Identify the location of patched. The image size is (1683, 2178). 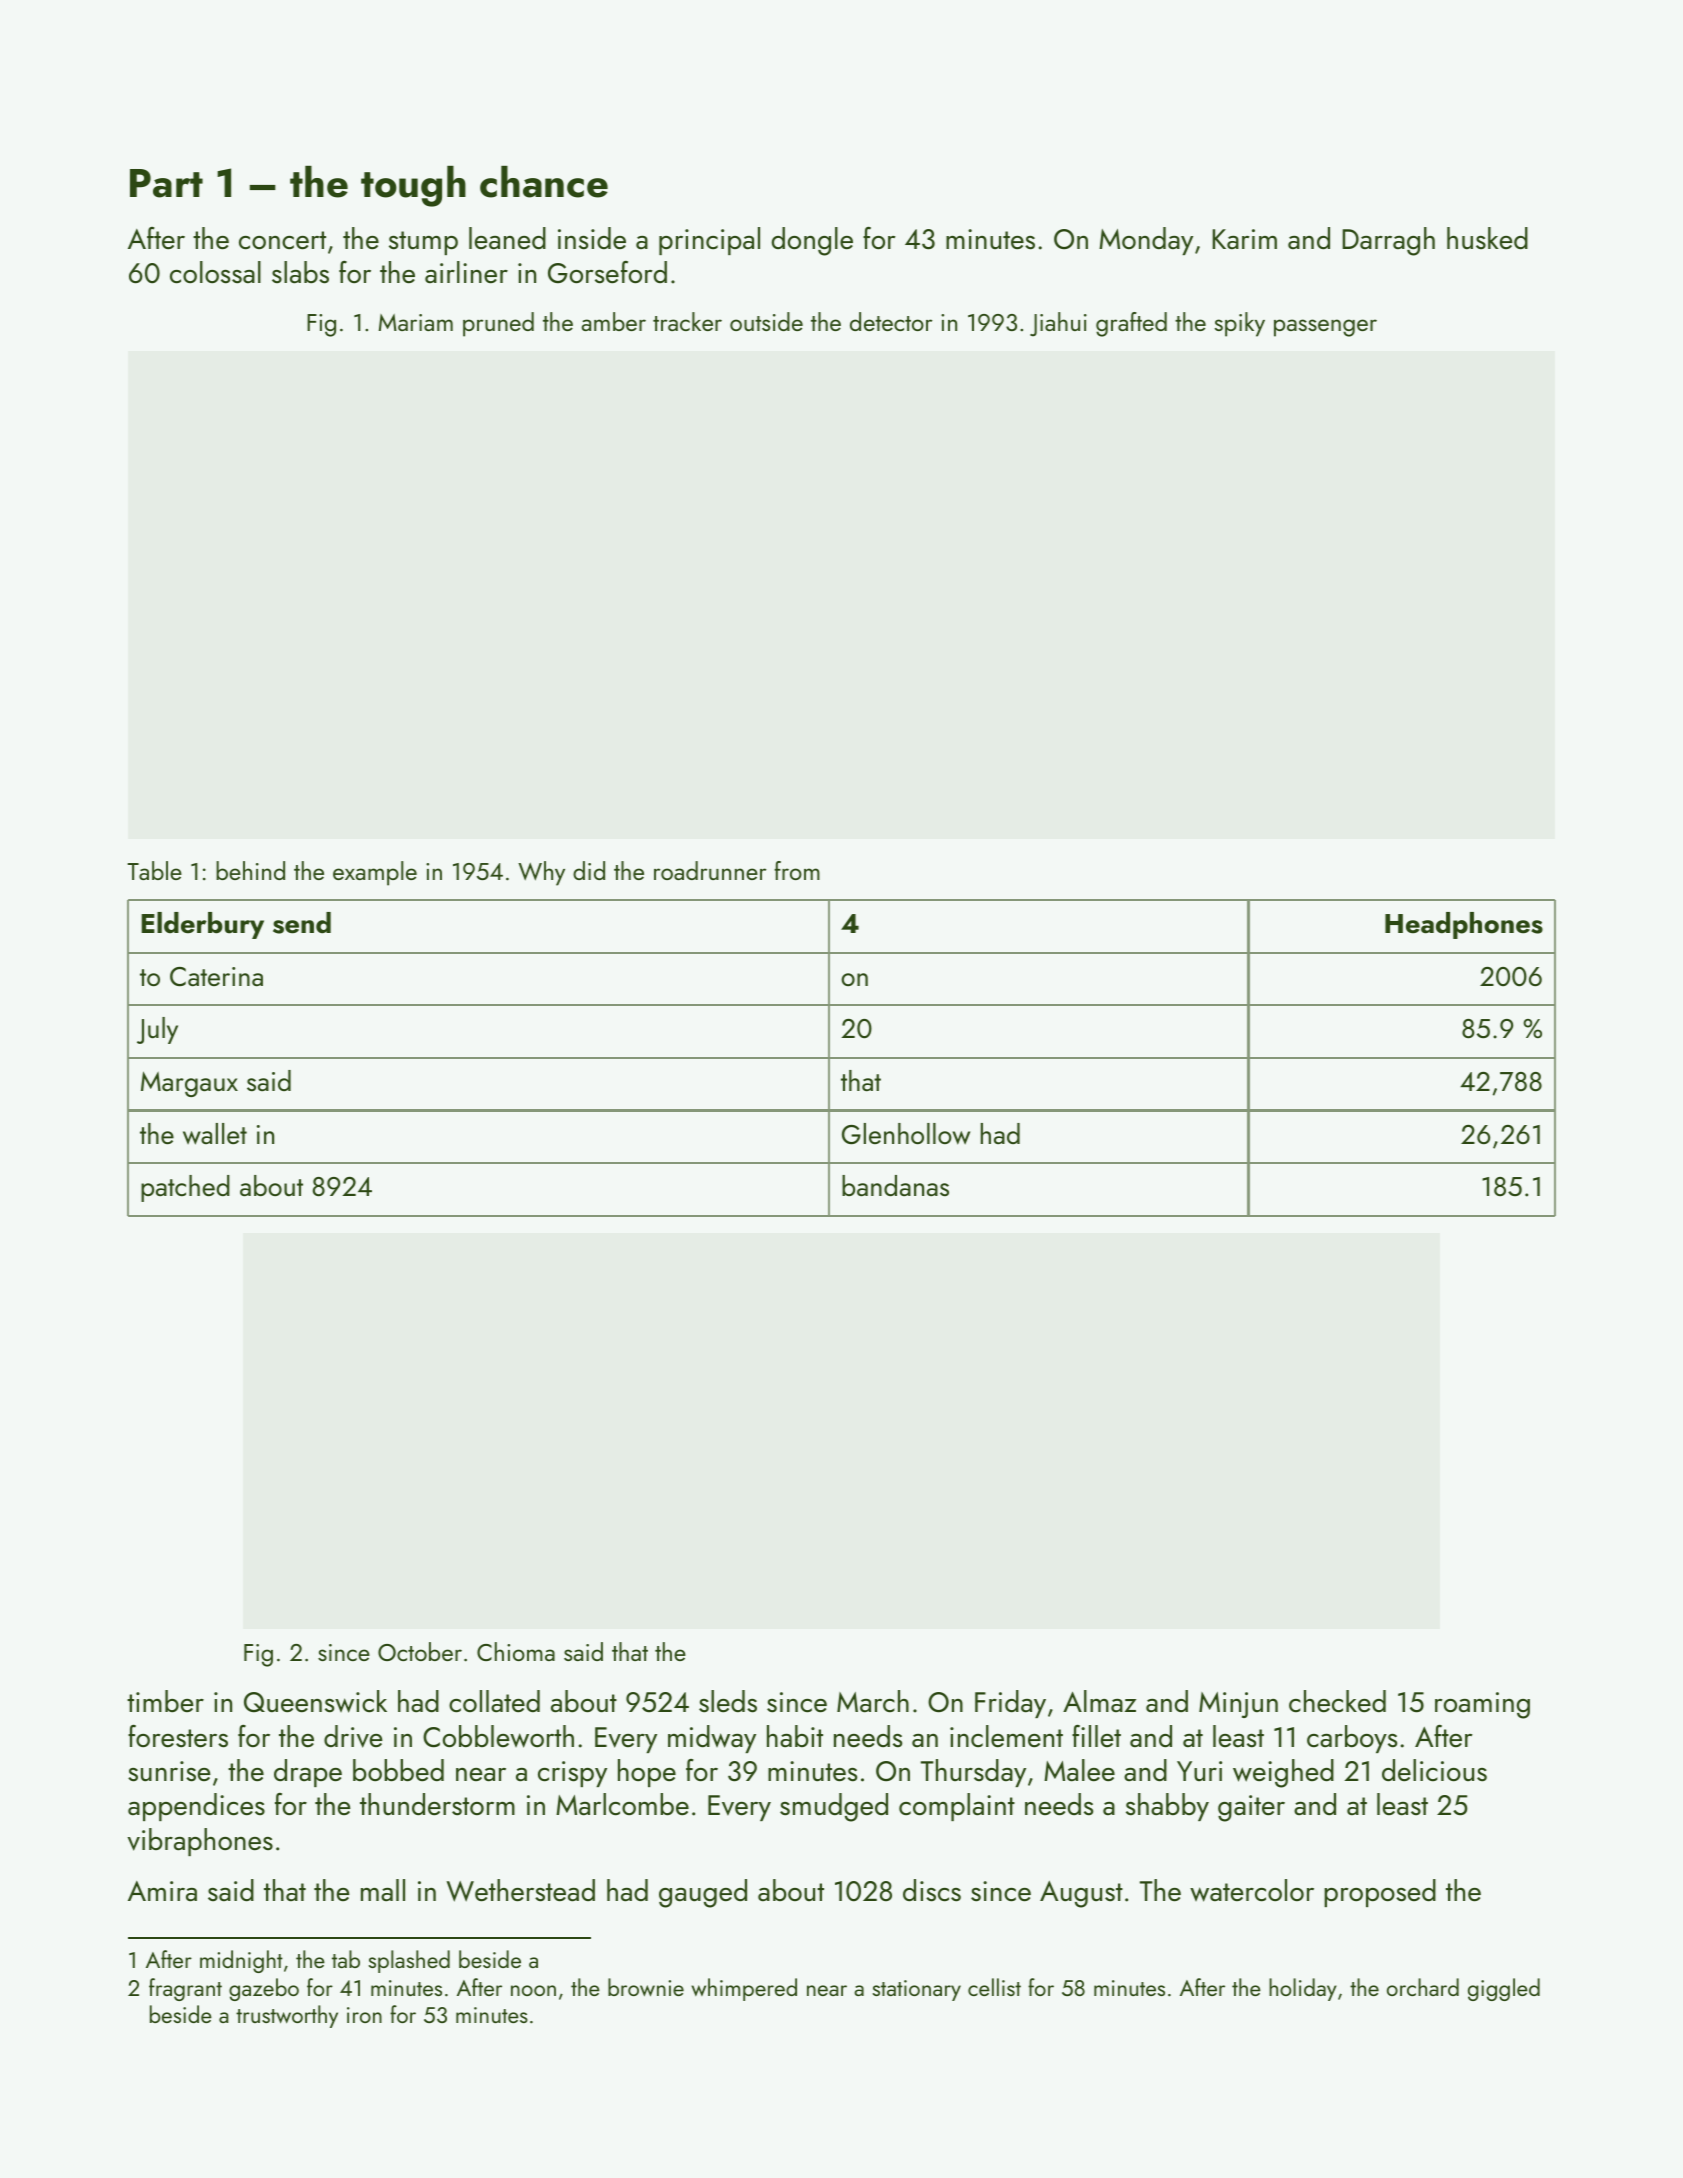
(185, 1188).
